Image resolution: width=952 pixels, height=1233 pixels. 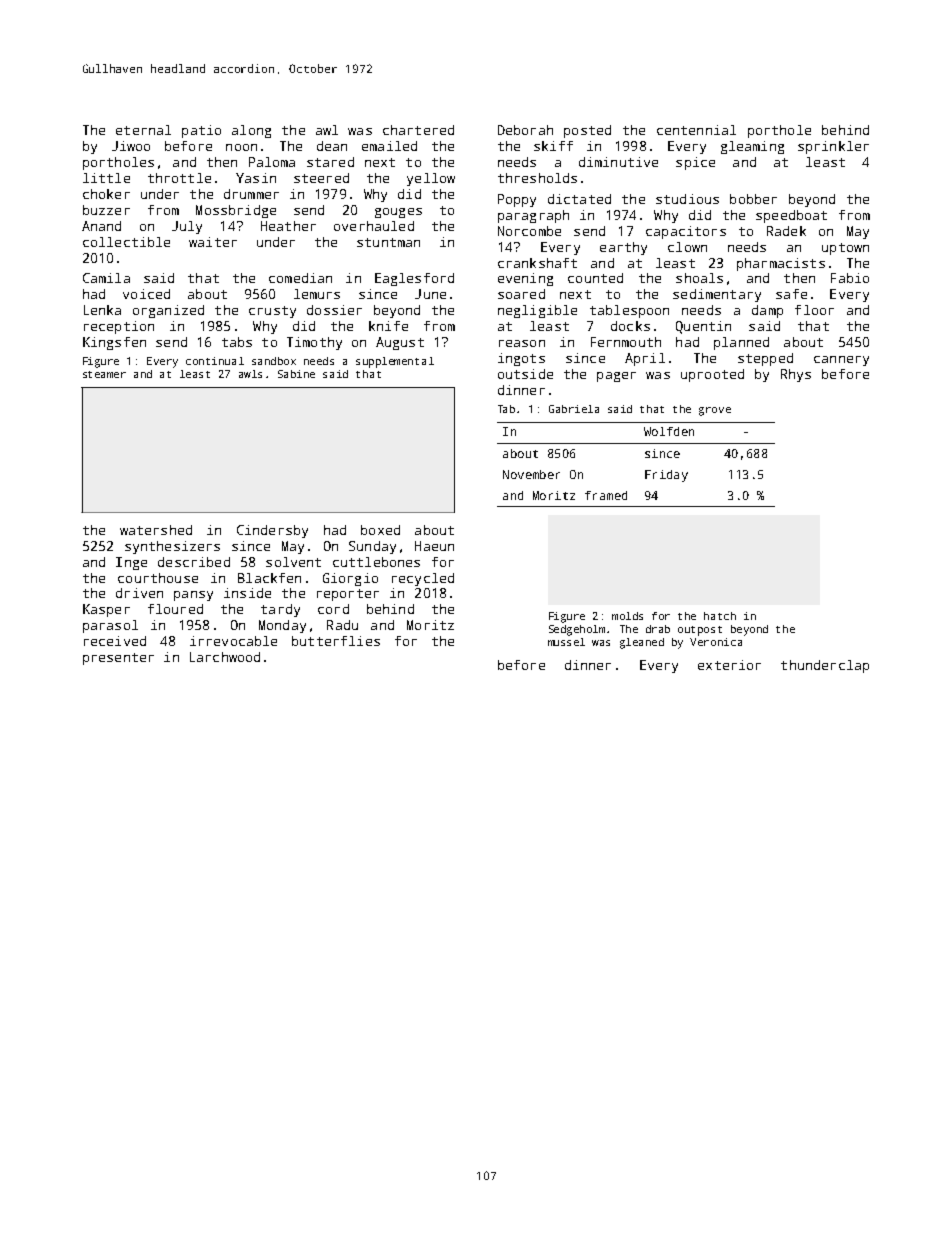 What do you see at coordinates (687, 199) in the screenshot?
I see `studious` at bounding box center [687, 199].
